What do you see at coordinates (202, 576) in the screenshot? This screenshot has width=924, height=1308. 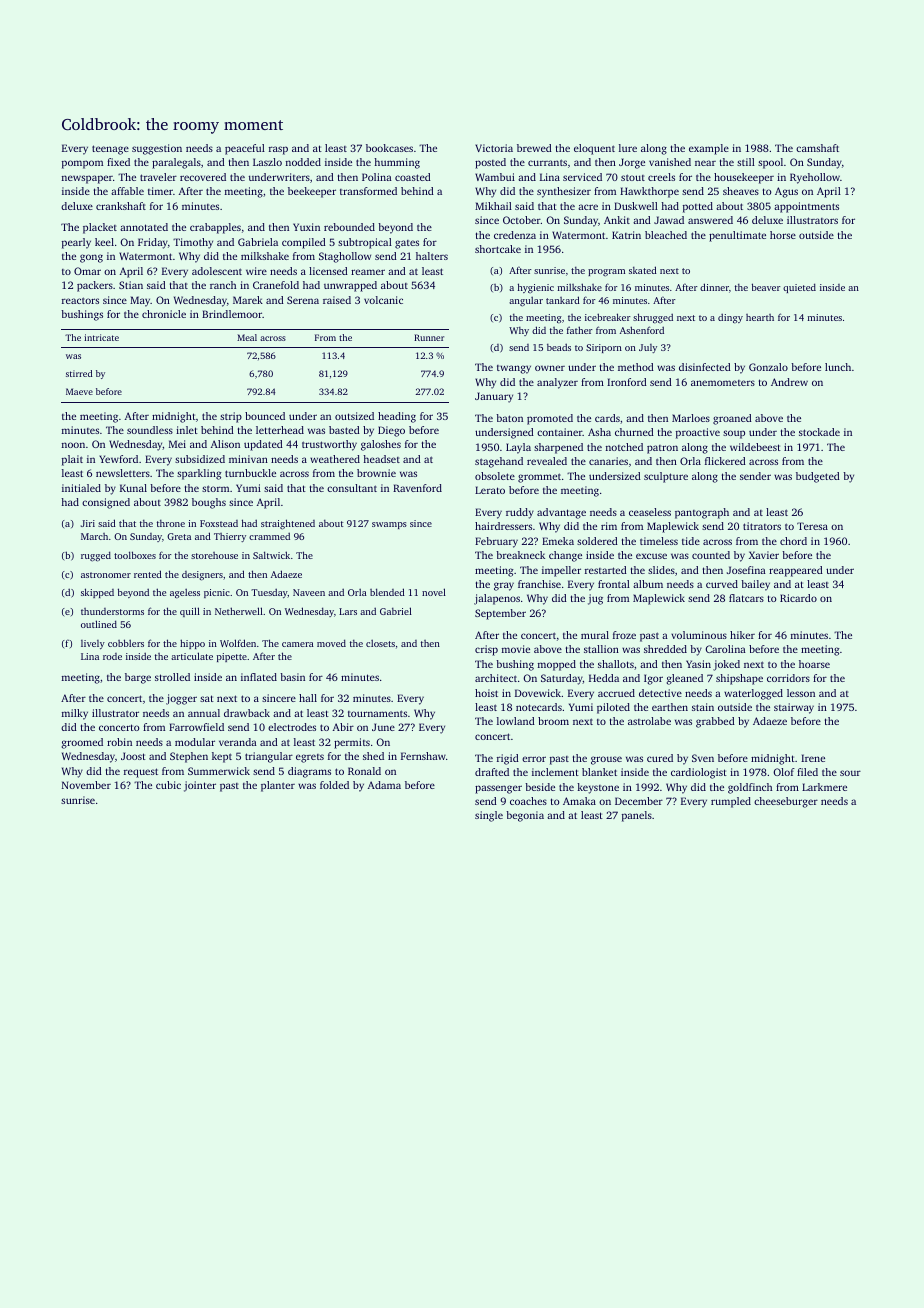 I see `designers` at bounding box center [202, 576].
